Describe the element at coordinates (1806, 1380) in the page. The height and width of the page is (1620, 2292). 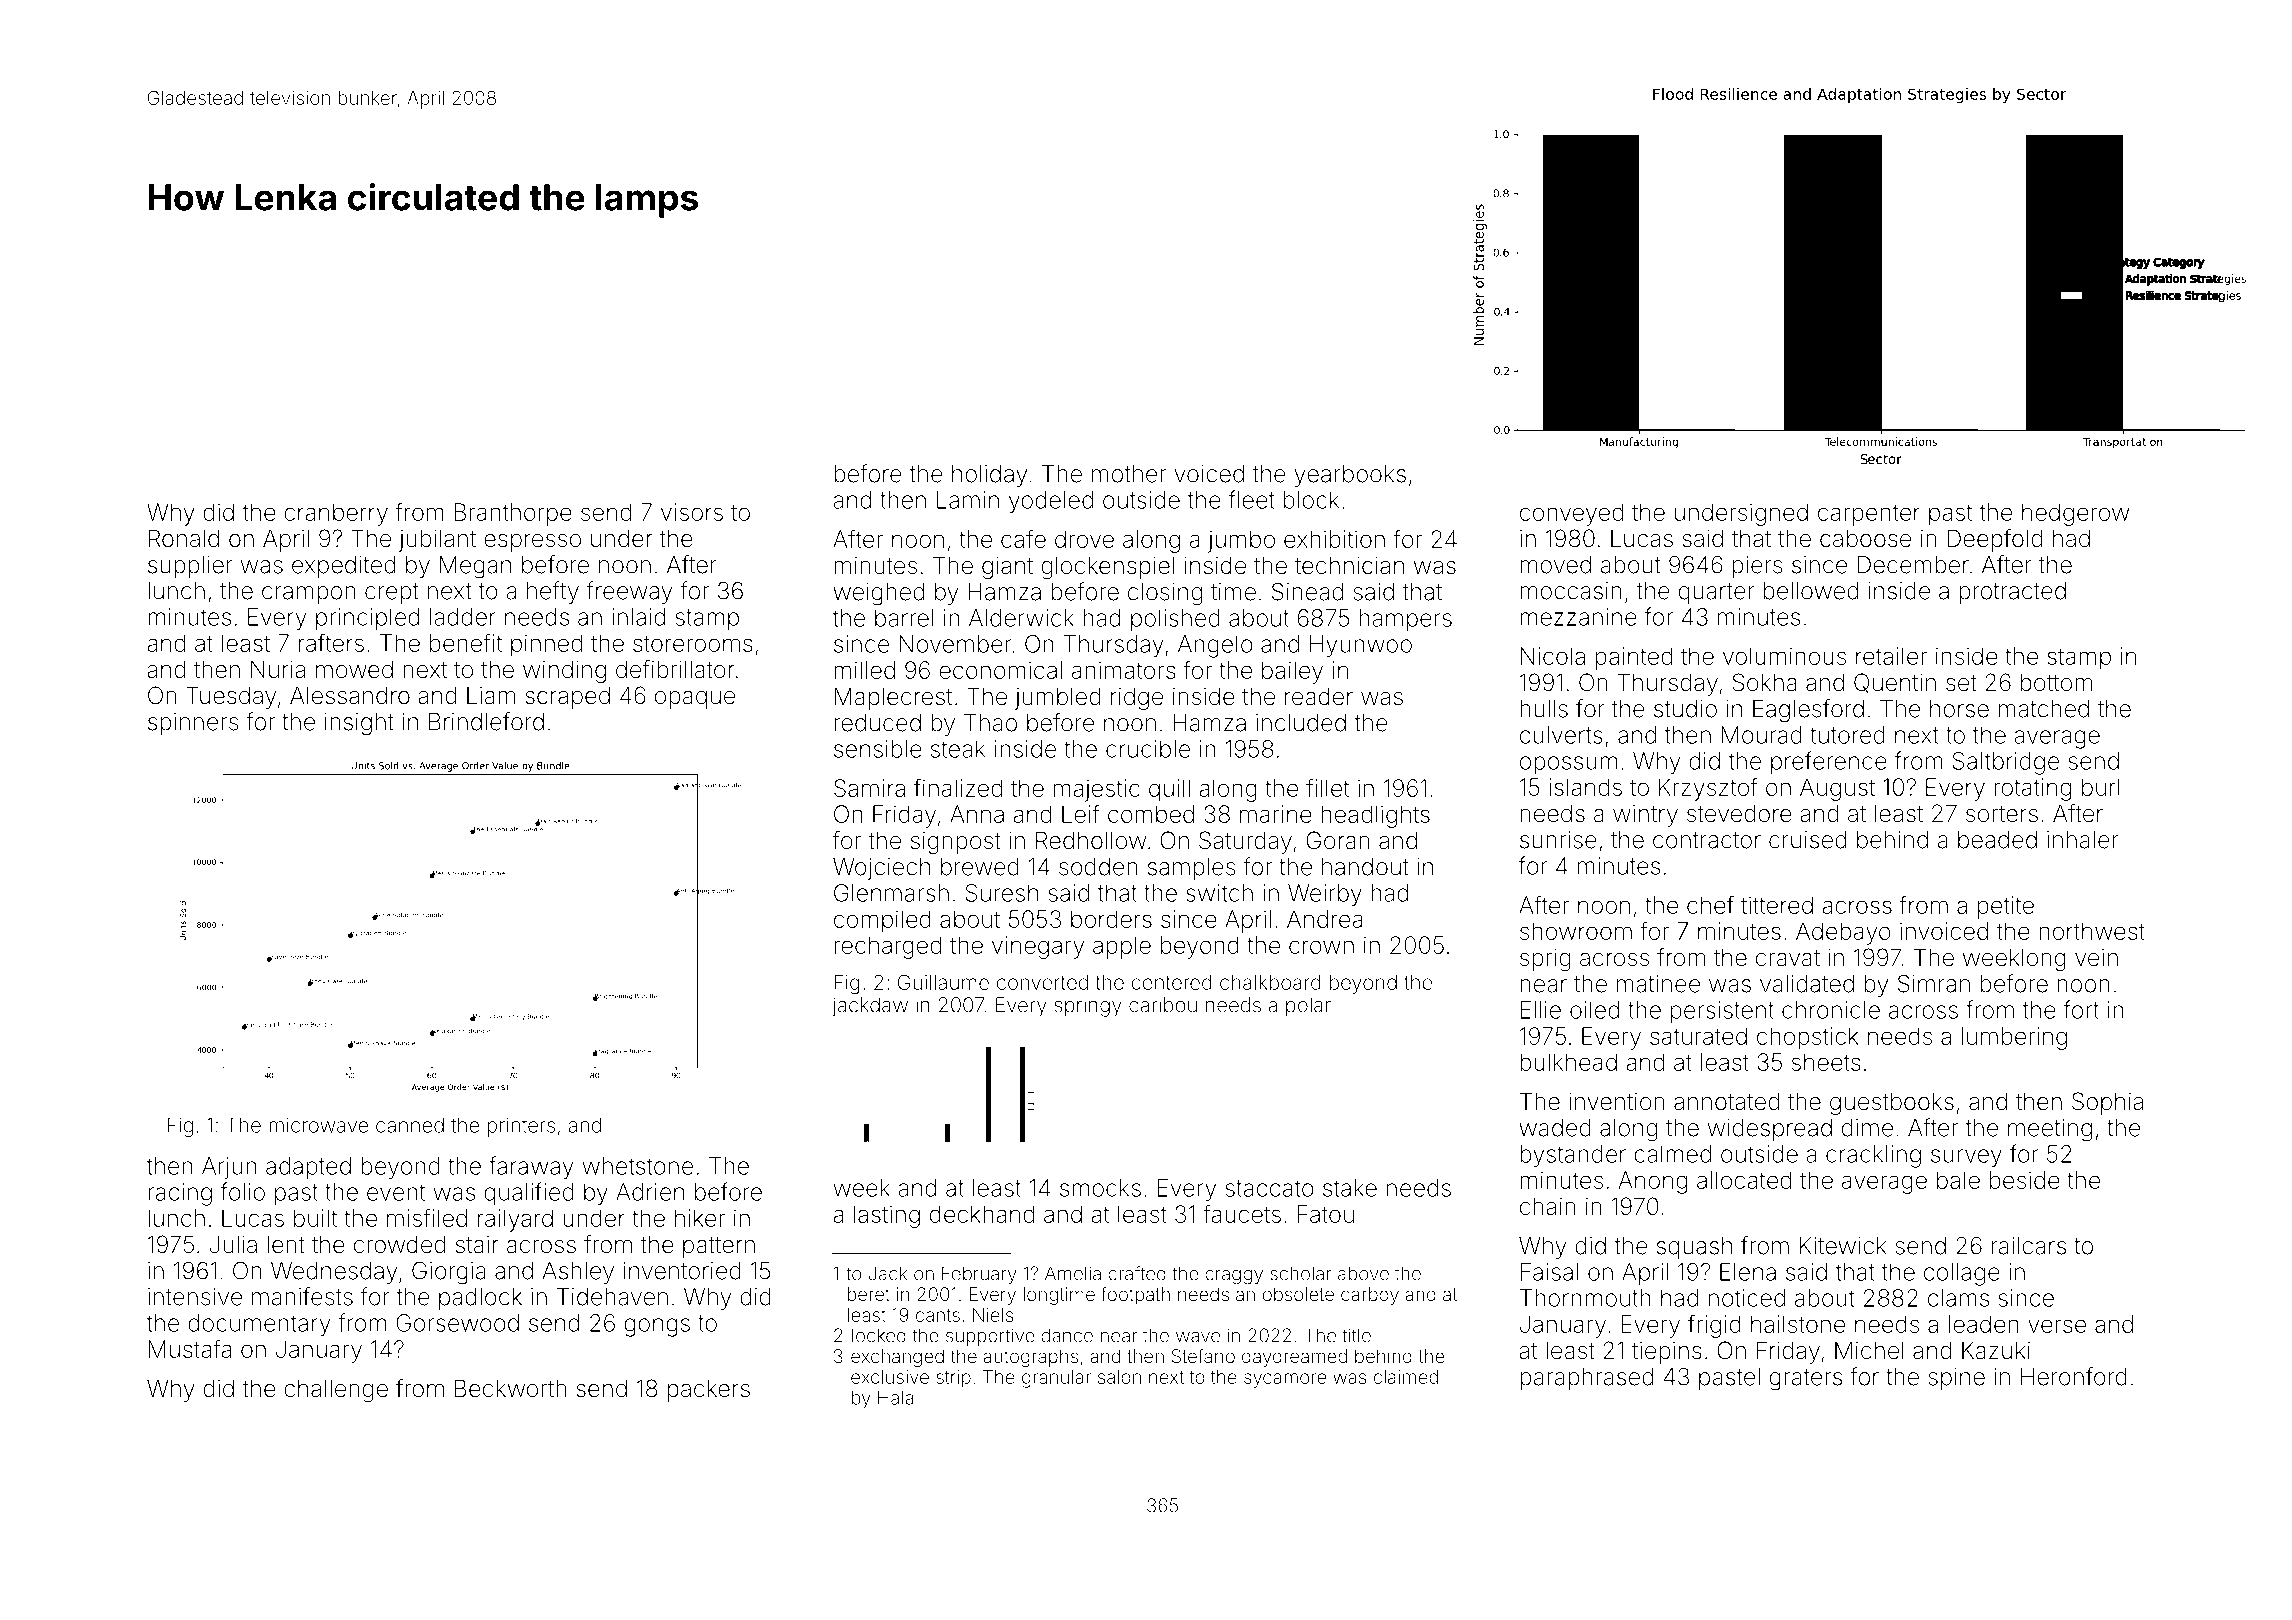
I see `graters` at that location.
